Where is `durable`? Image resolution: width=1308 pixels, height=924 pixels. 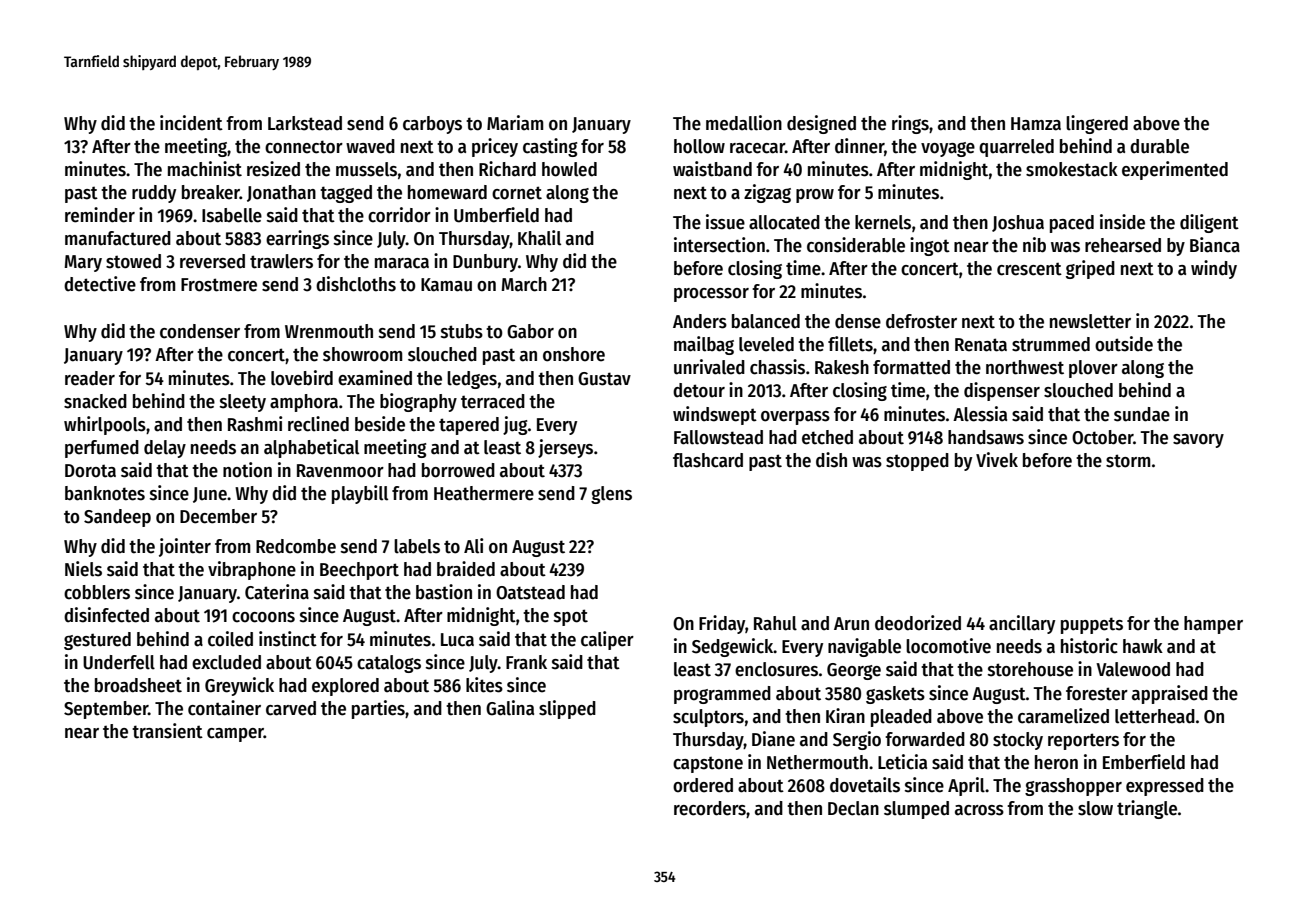
durable is located at coordinates (1159, 146).
